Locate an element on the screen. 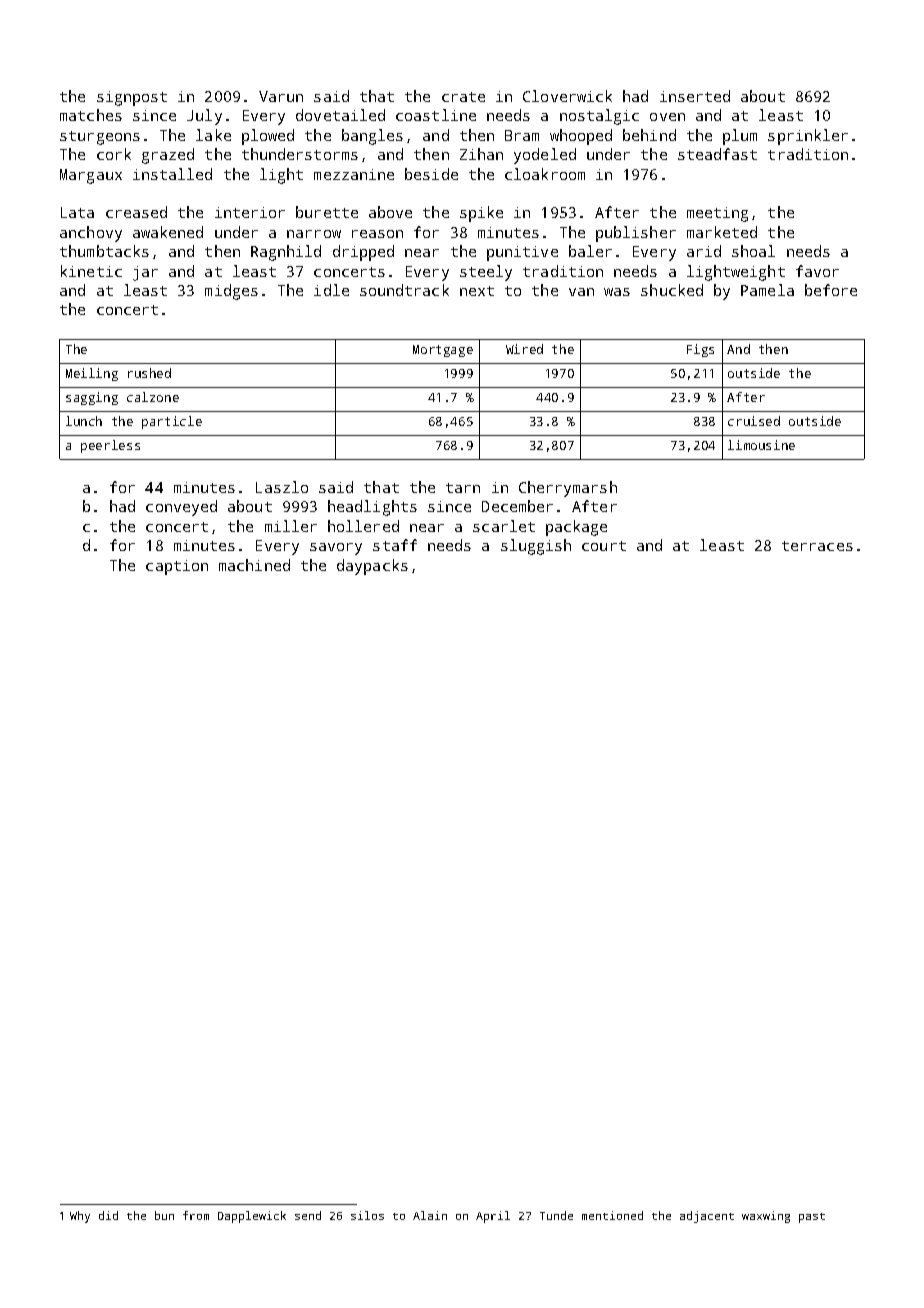  Ragnhild is located at coordinates (286, 253).
